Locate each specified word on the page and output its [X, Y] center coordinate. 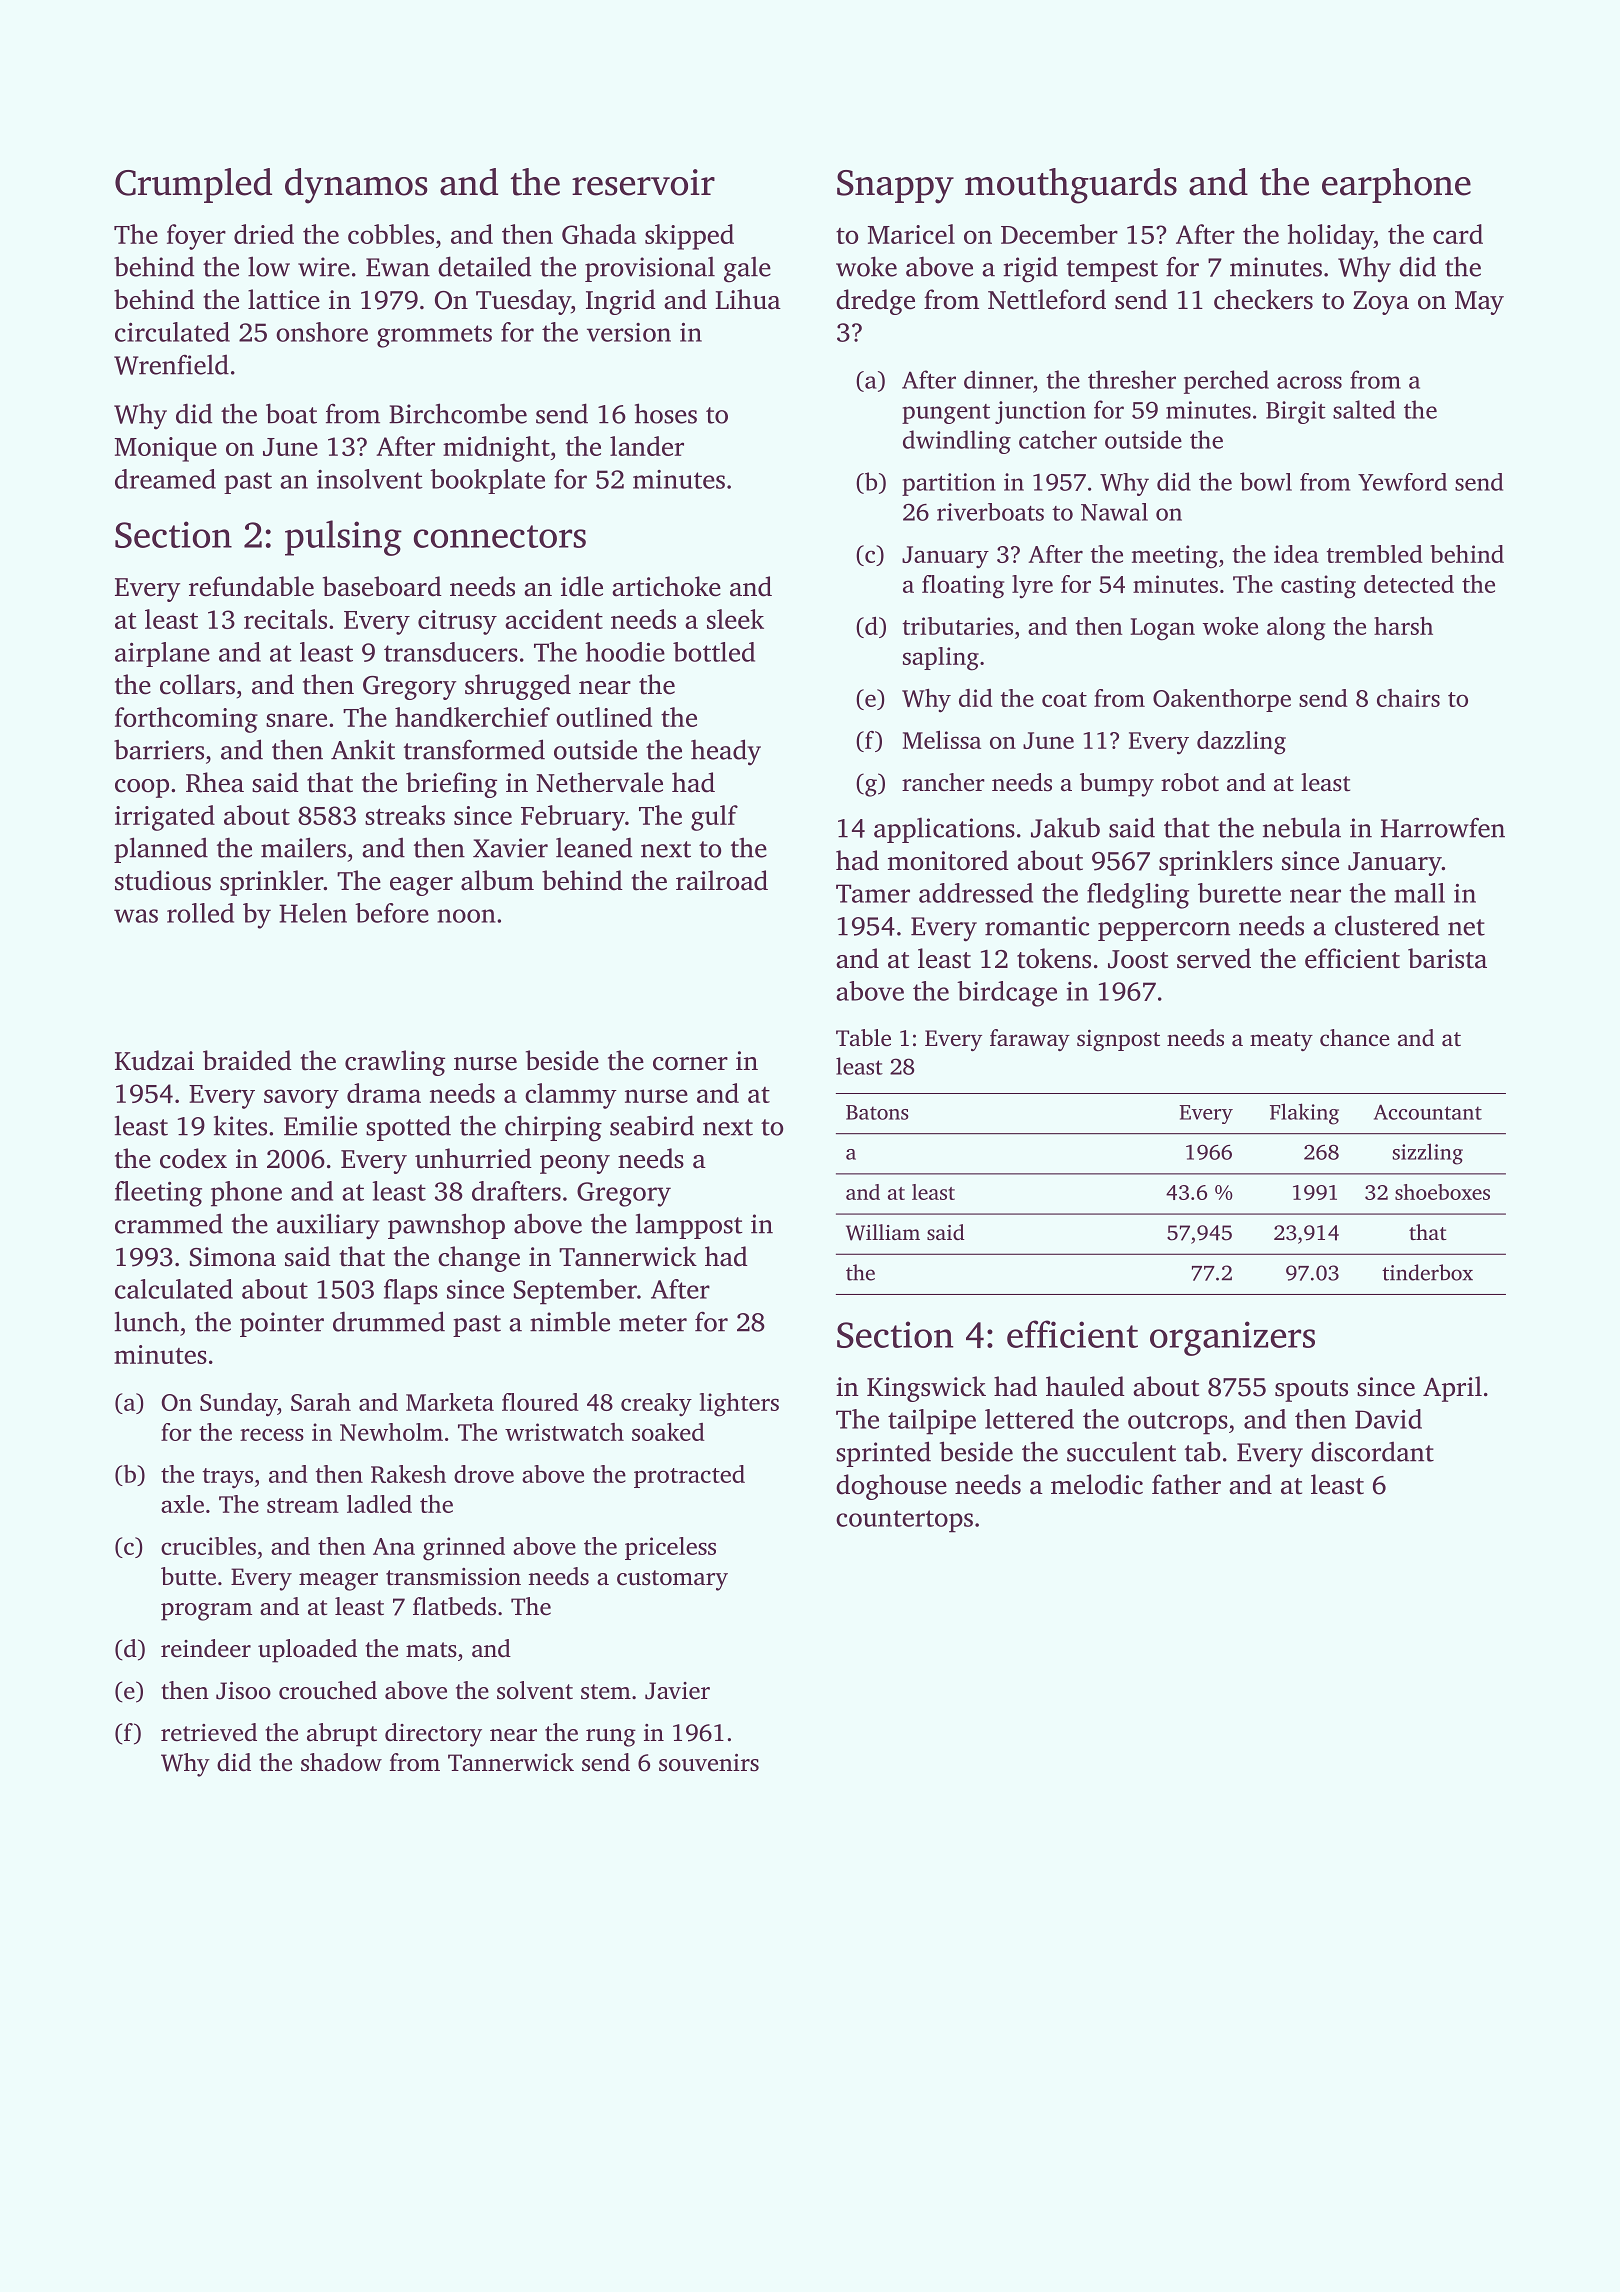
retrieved [209, 1732]
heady [726, 752]
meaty [1281, 1041]
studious [163, 880]
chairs [1408, 698]
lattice [284, 299]
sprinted [883, 1454]
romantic [1037, 926]
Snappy [895, 187]
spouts [1311, 1391]
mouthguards [1071, 186]
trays [228, 1478]
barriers [159, 749]
